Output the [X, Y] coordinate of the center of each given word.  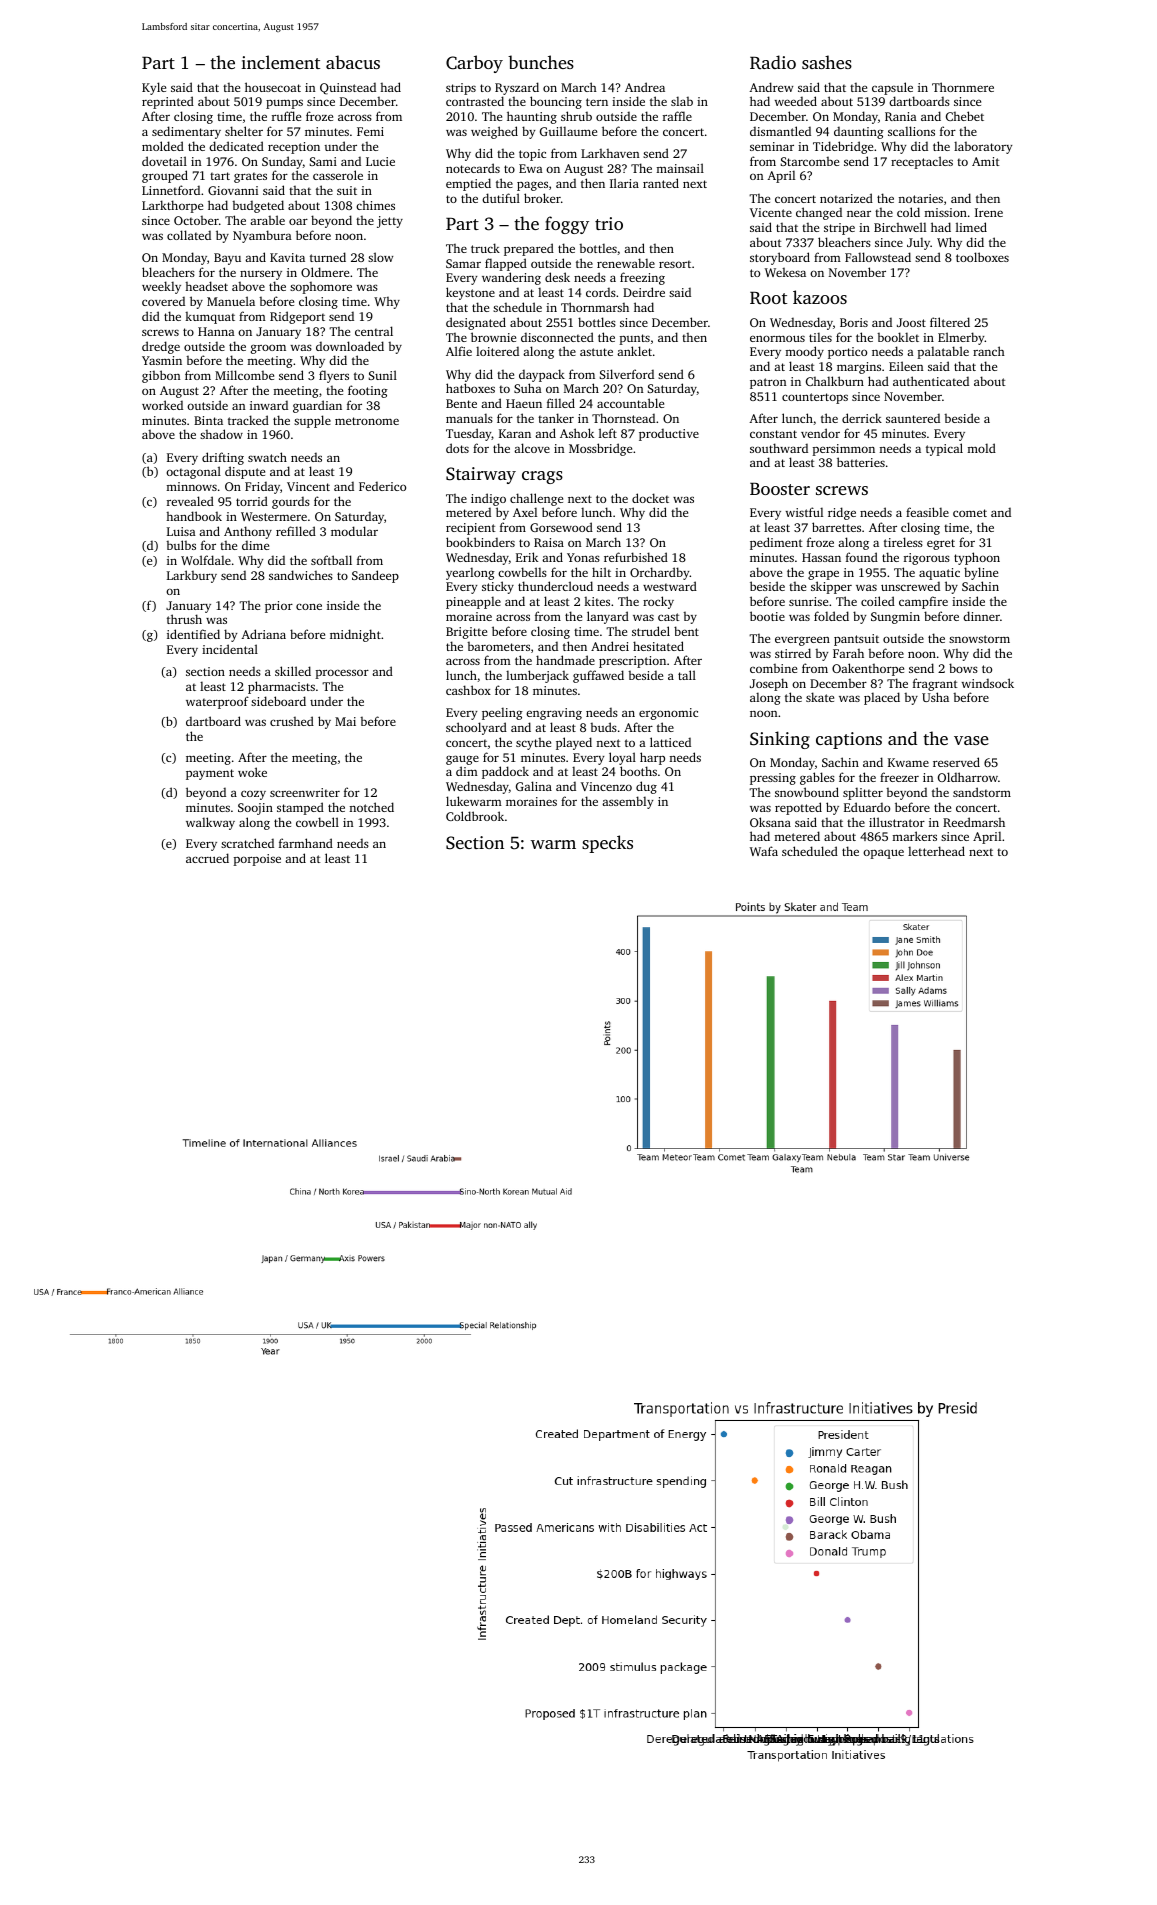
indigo [488, 499]
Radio [773, 62]
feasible [927, 512]
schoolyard [476, 728]
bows [963, 668]
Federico [382, 486]
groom [268, 349]
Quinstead [348, 89]
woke [252, 772]
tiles [820, 337]
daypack [542, 375]
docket [650, 498]
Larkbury [192, 576]
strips [461, 89]
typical [944, 449]
